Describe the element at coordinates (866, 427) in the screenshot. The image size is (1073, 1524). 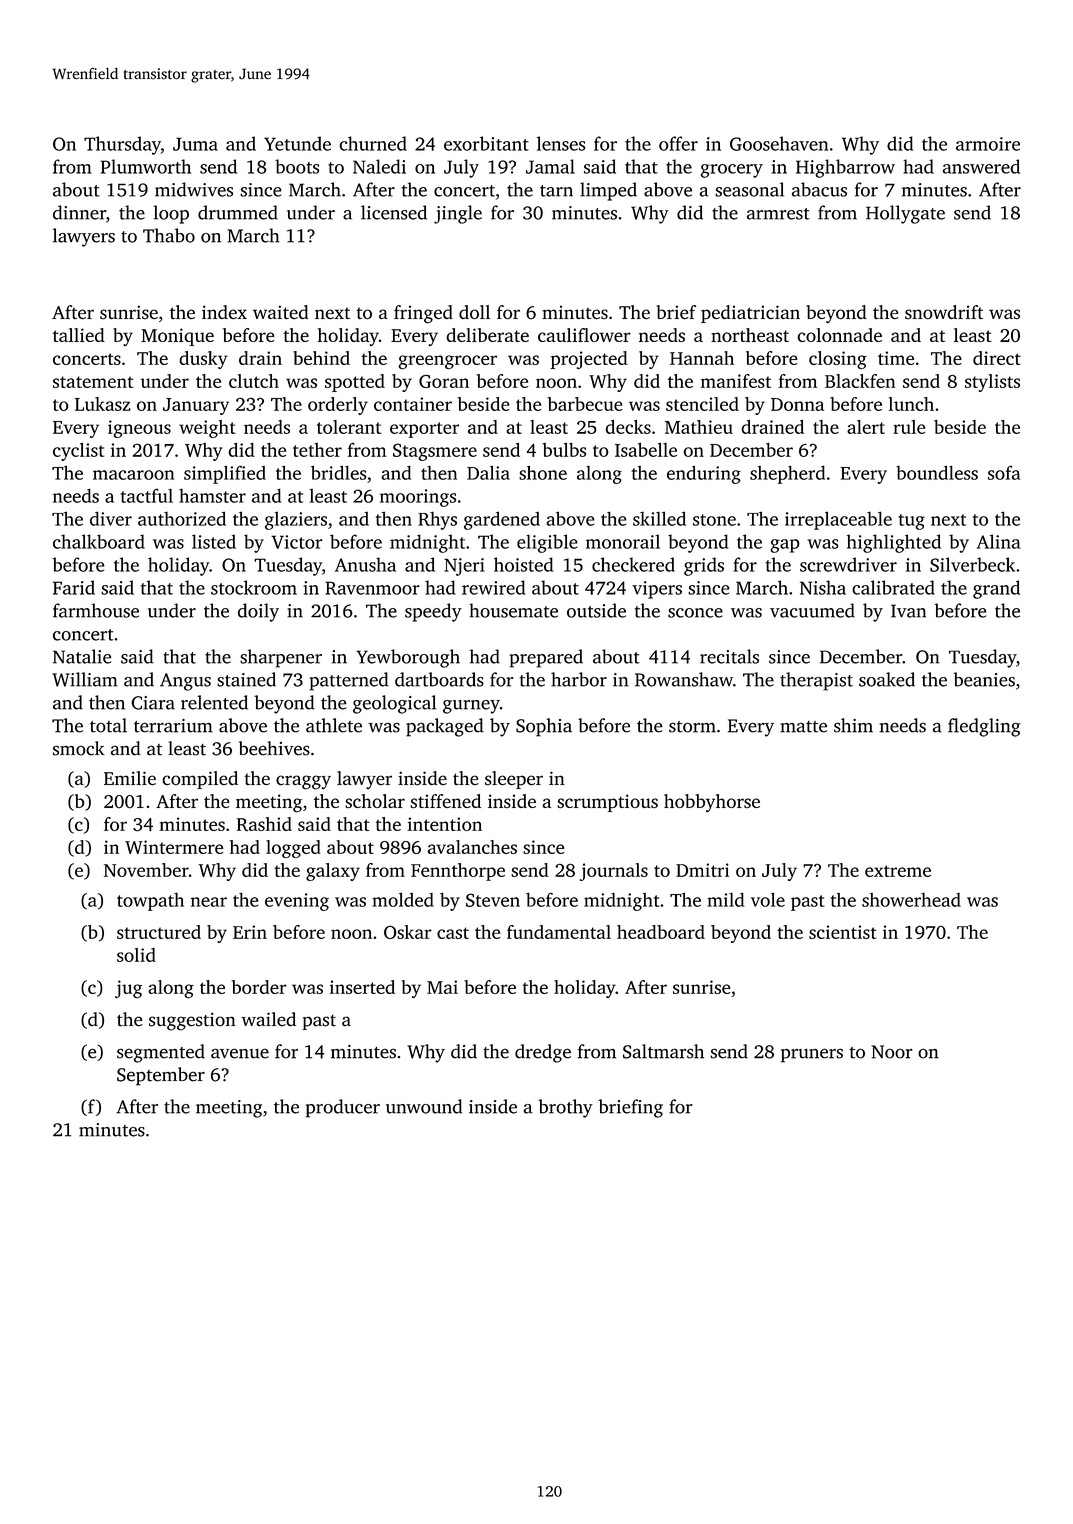
I see `alert` at that location.
